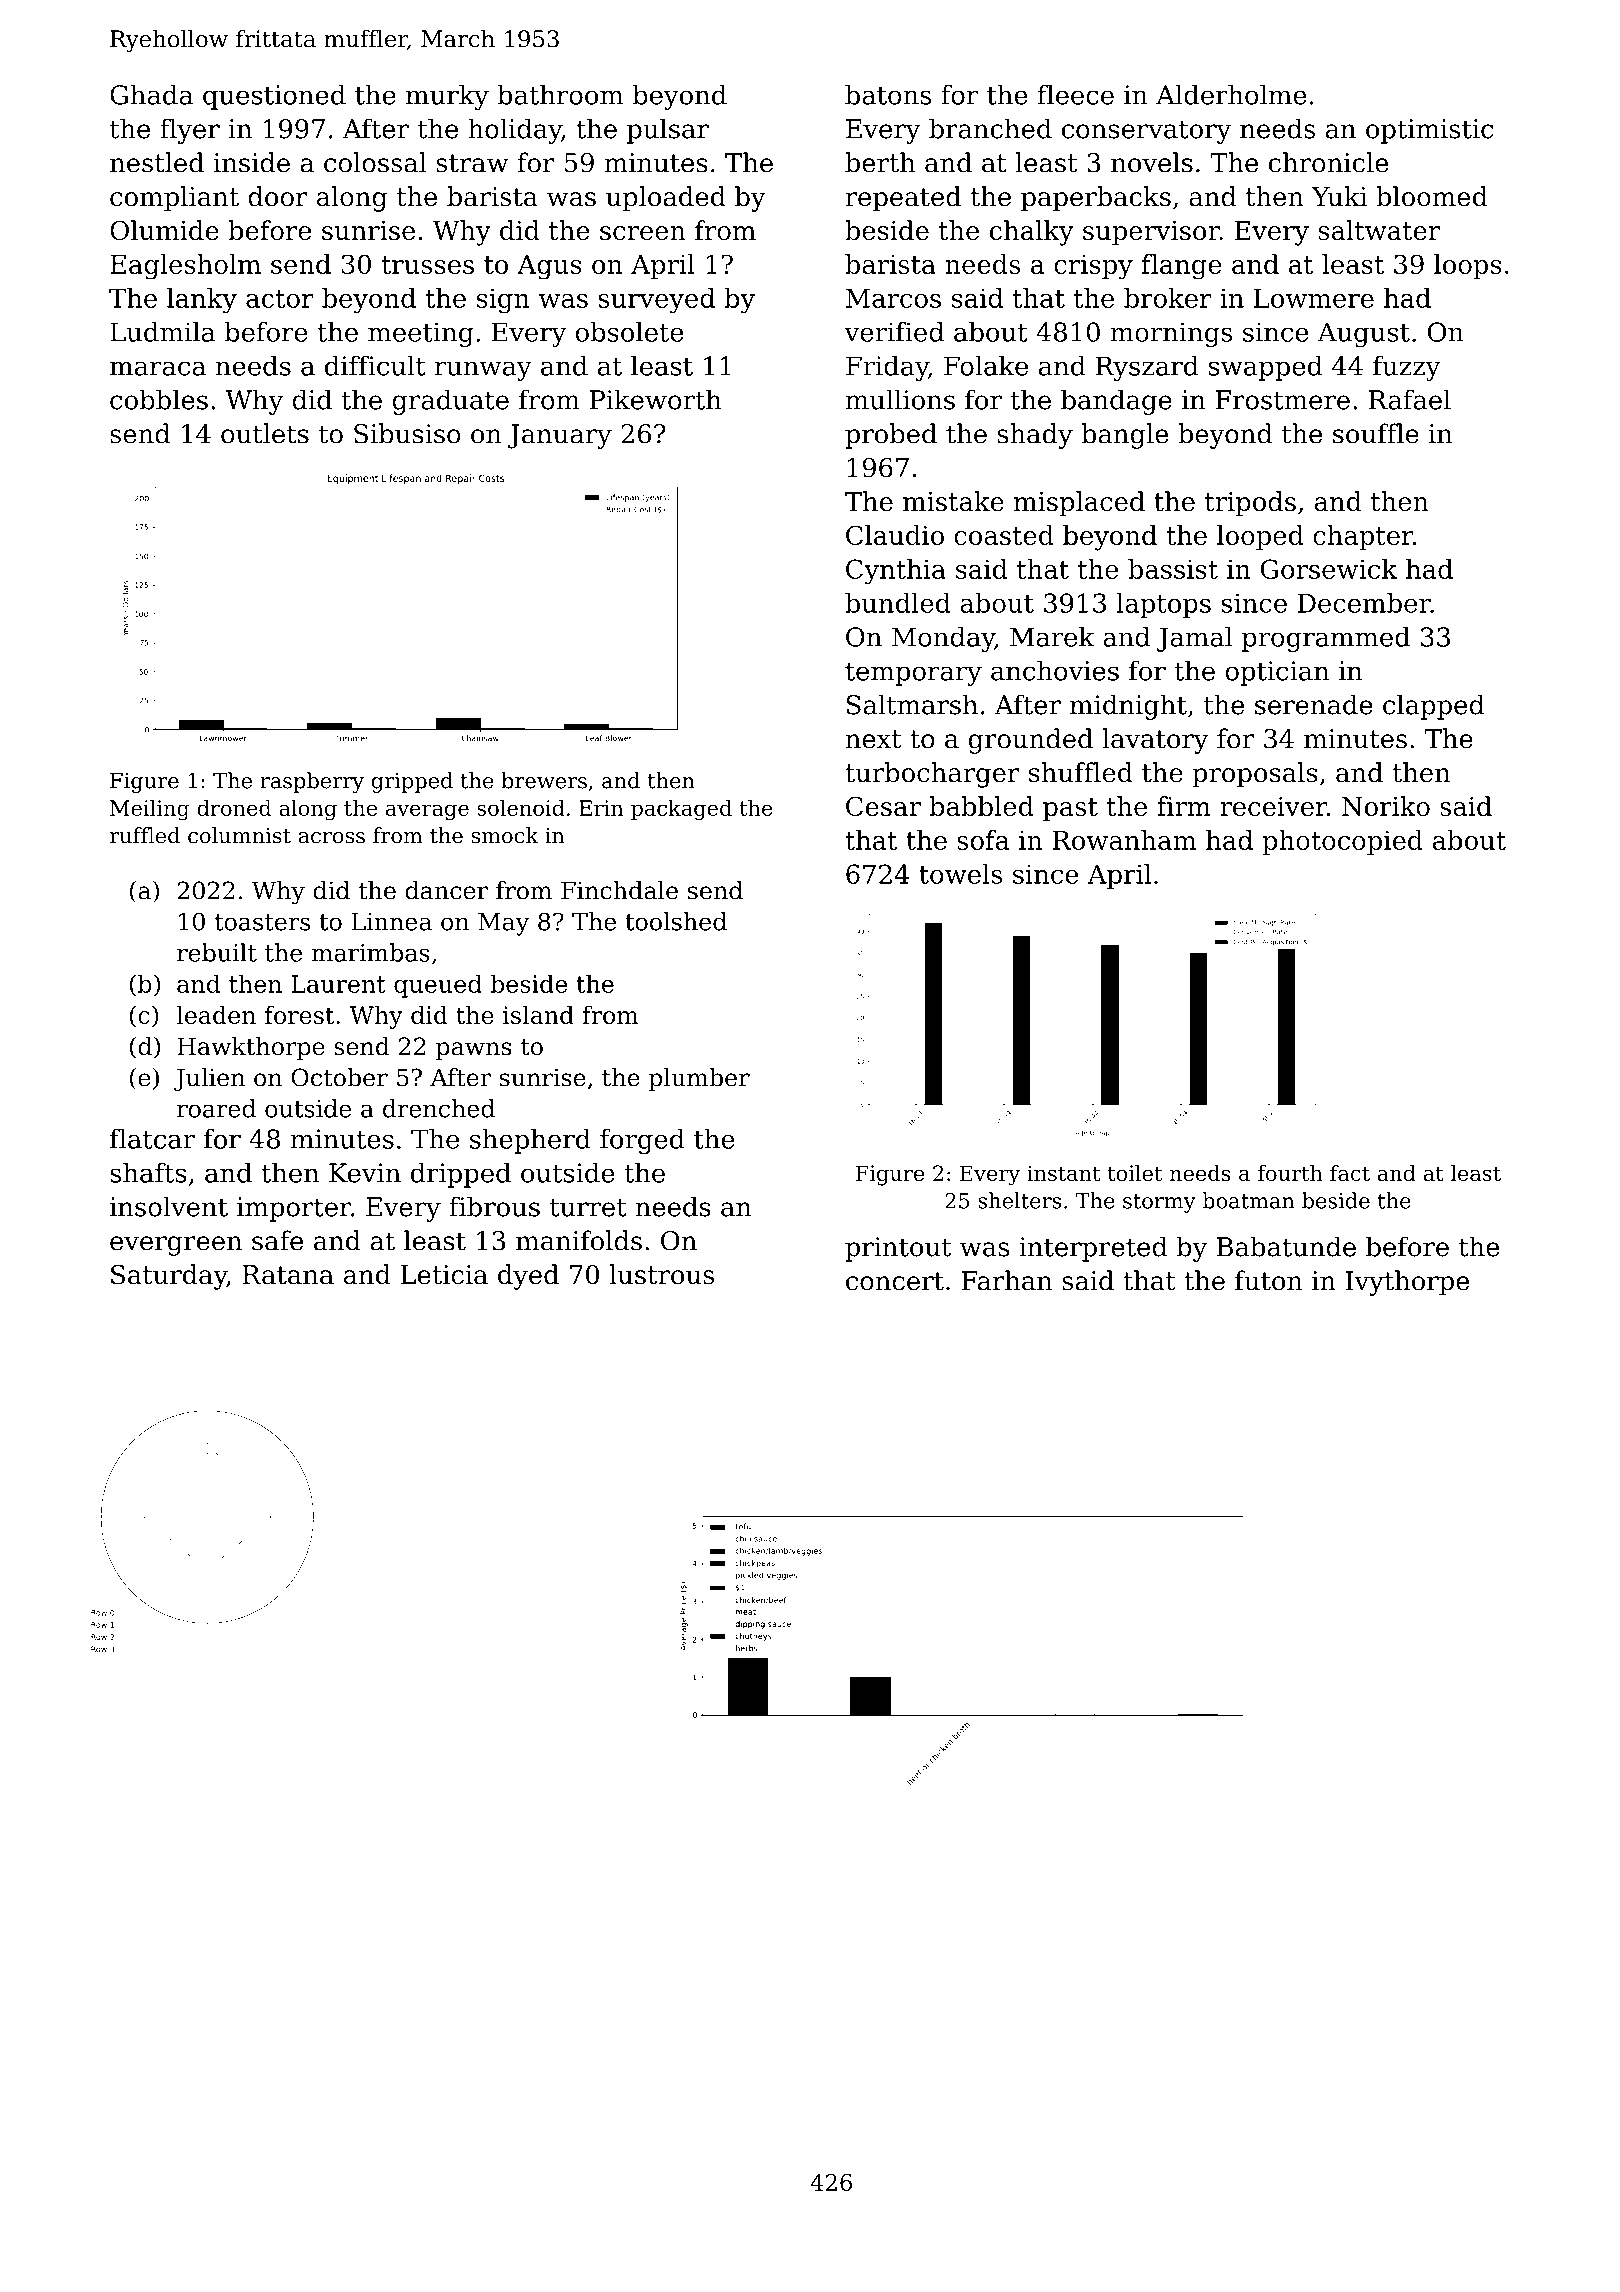 The height and width of the screenshot is (2292, 1620). I want to click on questioned, so click(274, 97).
